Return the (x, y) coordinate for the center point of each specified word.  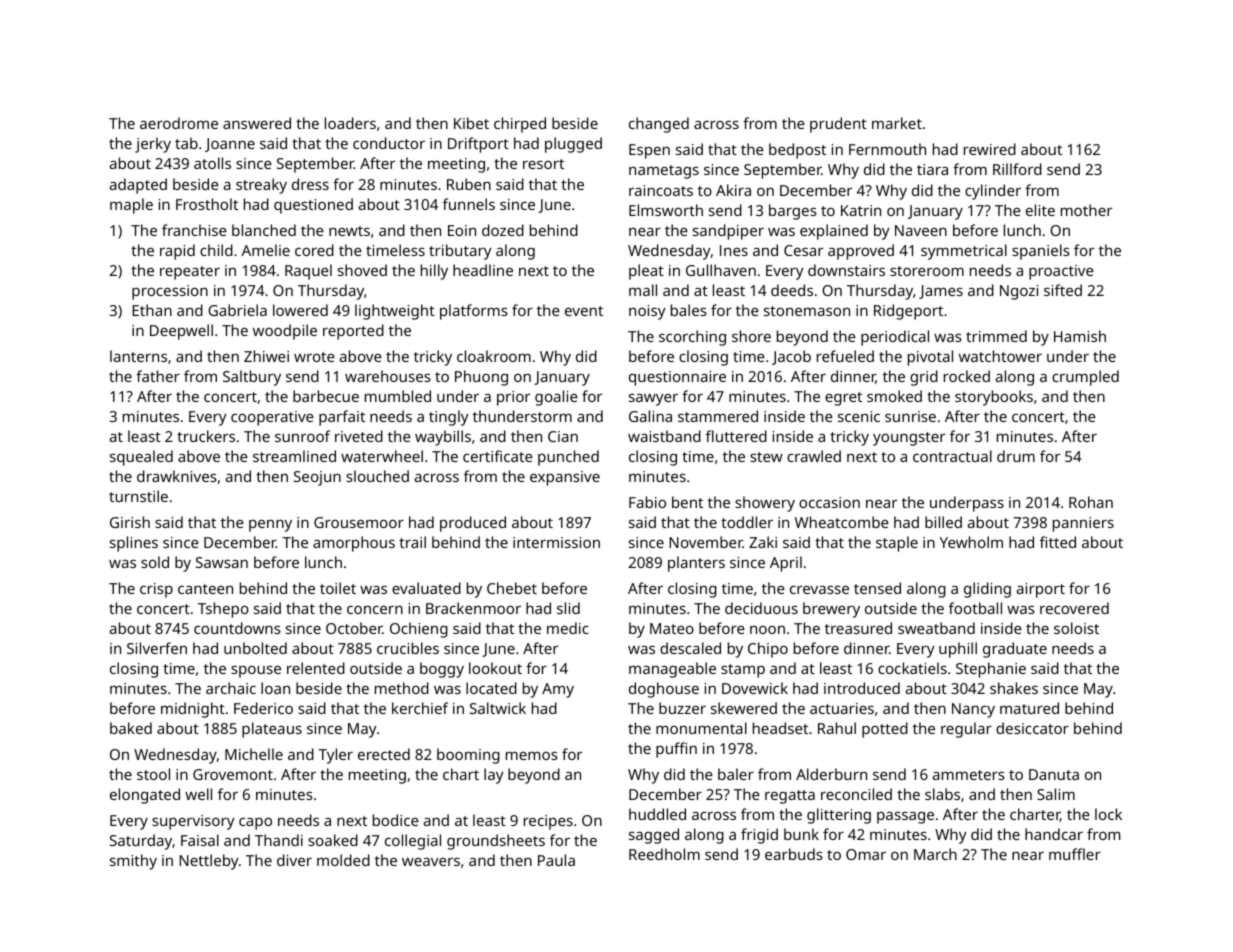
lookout (495, 668)
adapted (138, 186)
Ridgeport (908, 312)
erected (384, 754)
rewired (990, 149)
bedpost (797, 151)
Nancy (973, 710)
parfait (342, 418)
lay (494, 776)
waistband (664, 436)
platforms (474, 312)
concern (375, 609)
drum (1016, 456)
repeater (190, 273)
